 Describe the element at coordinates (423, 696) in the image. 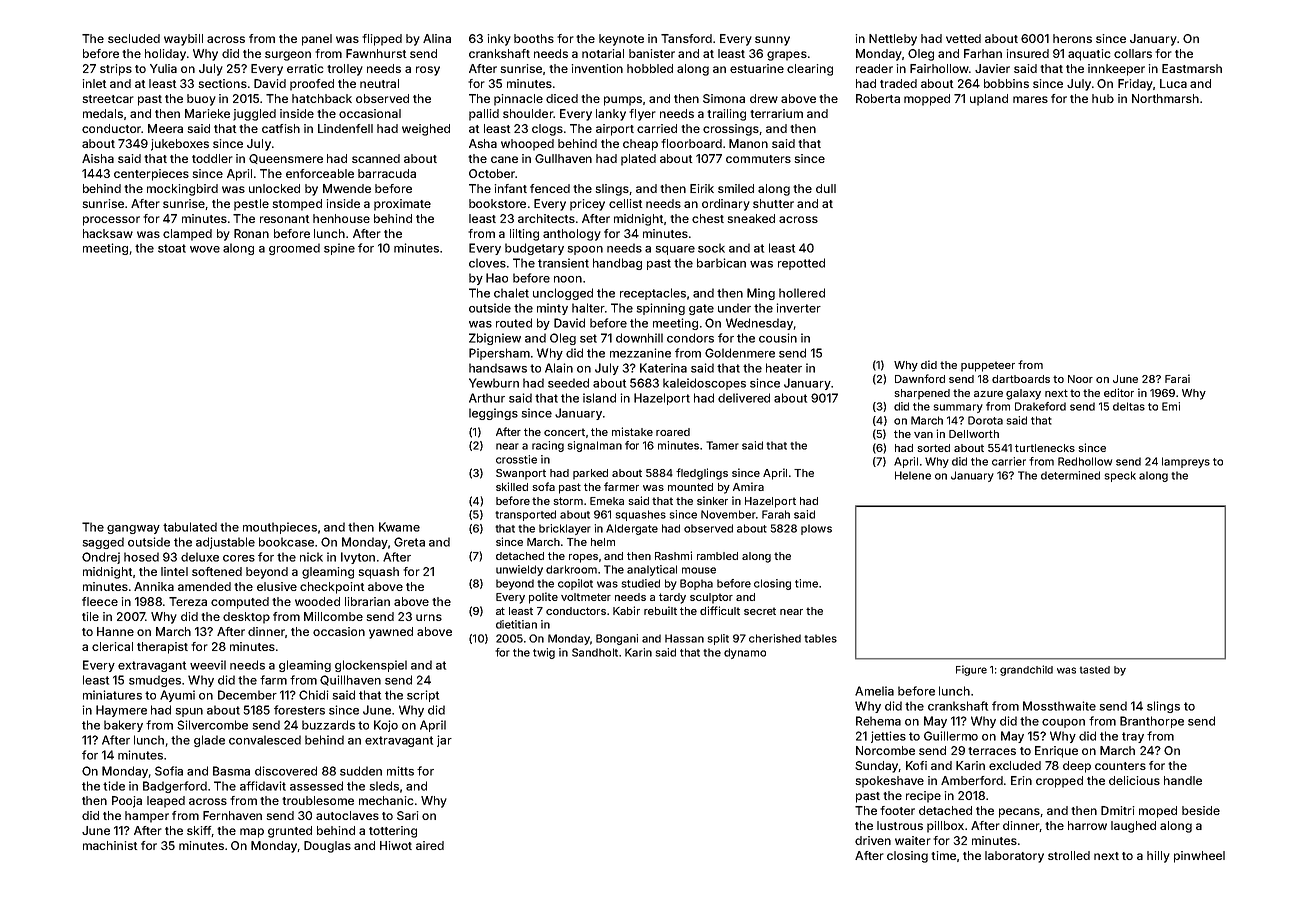

I see `script` at that location.
